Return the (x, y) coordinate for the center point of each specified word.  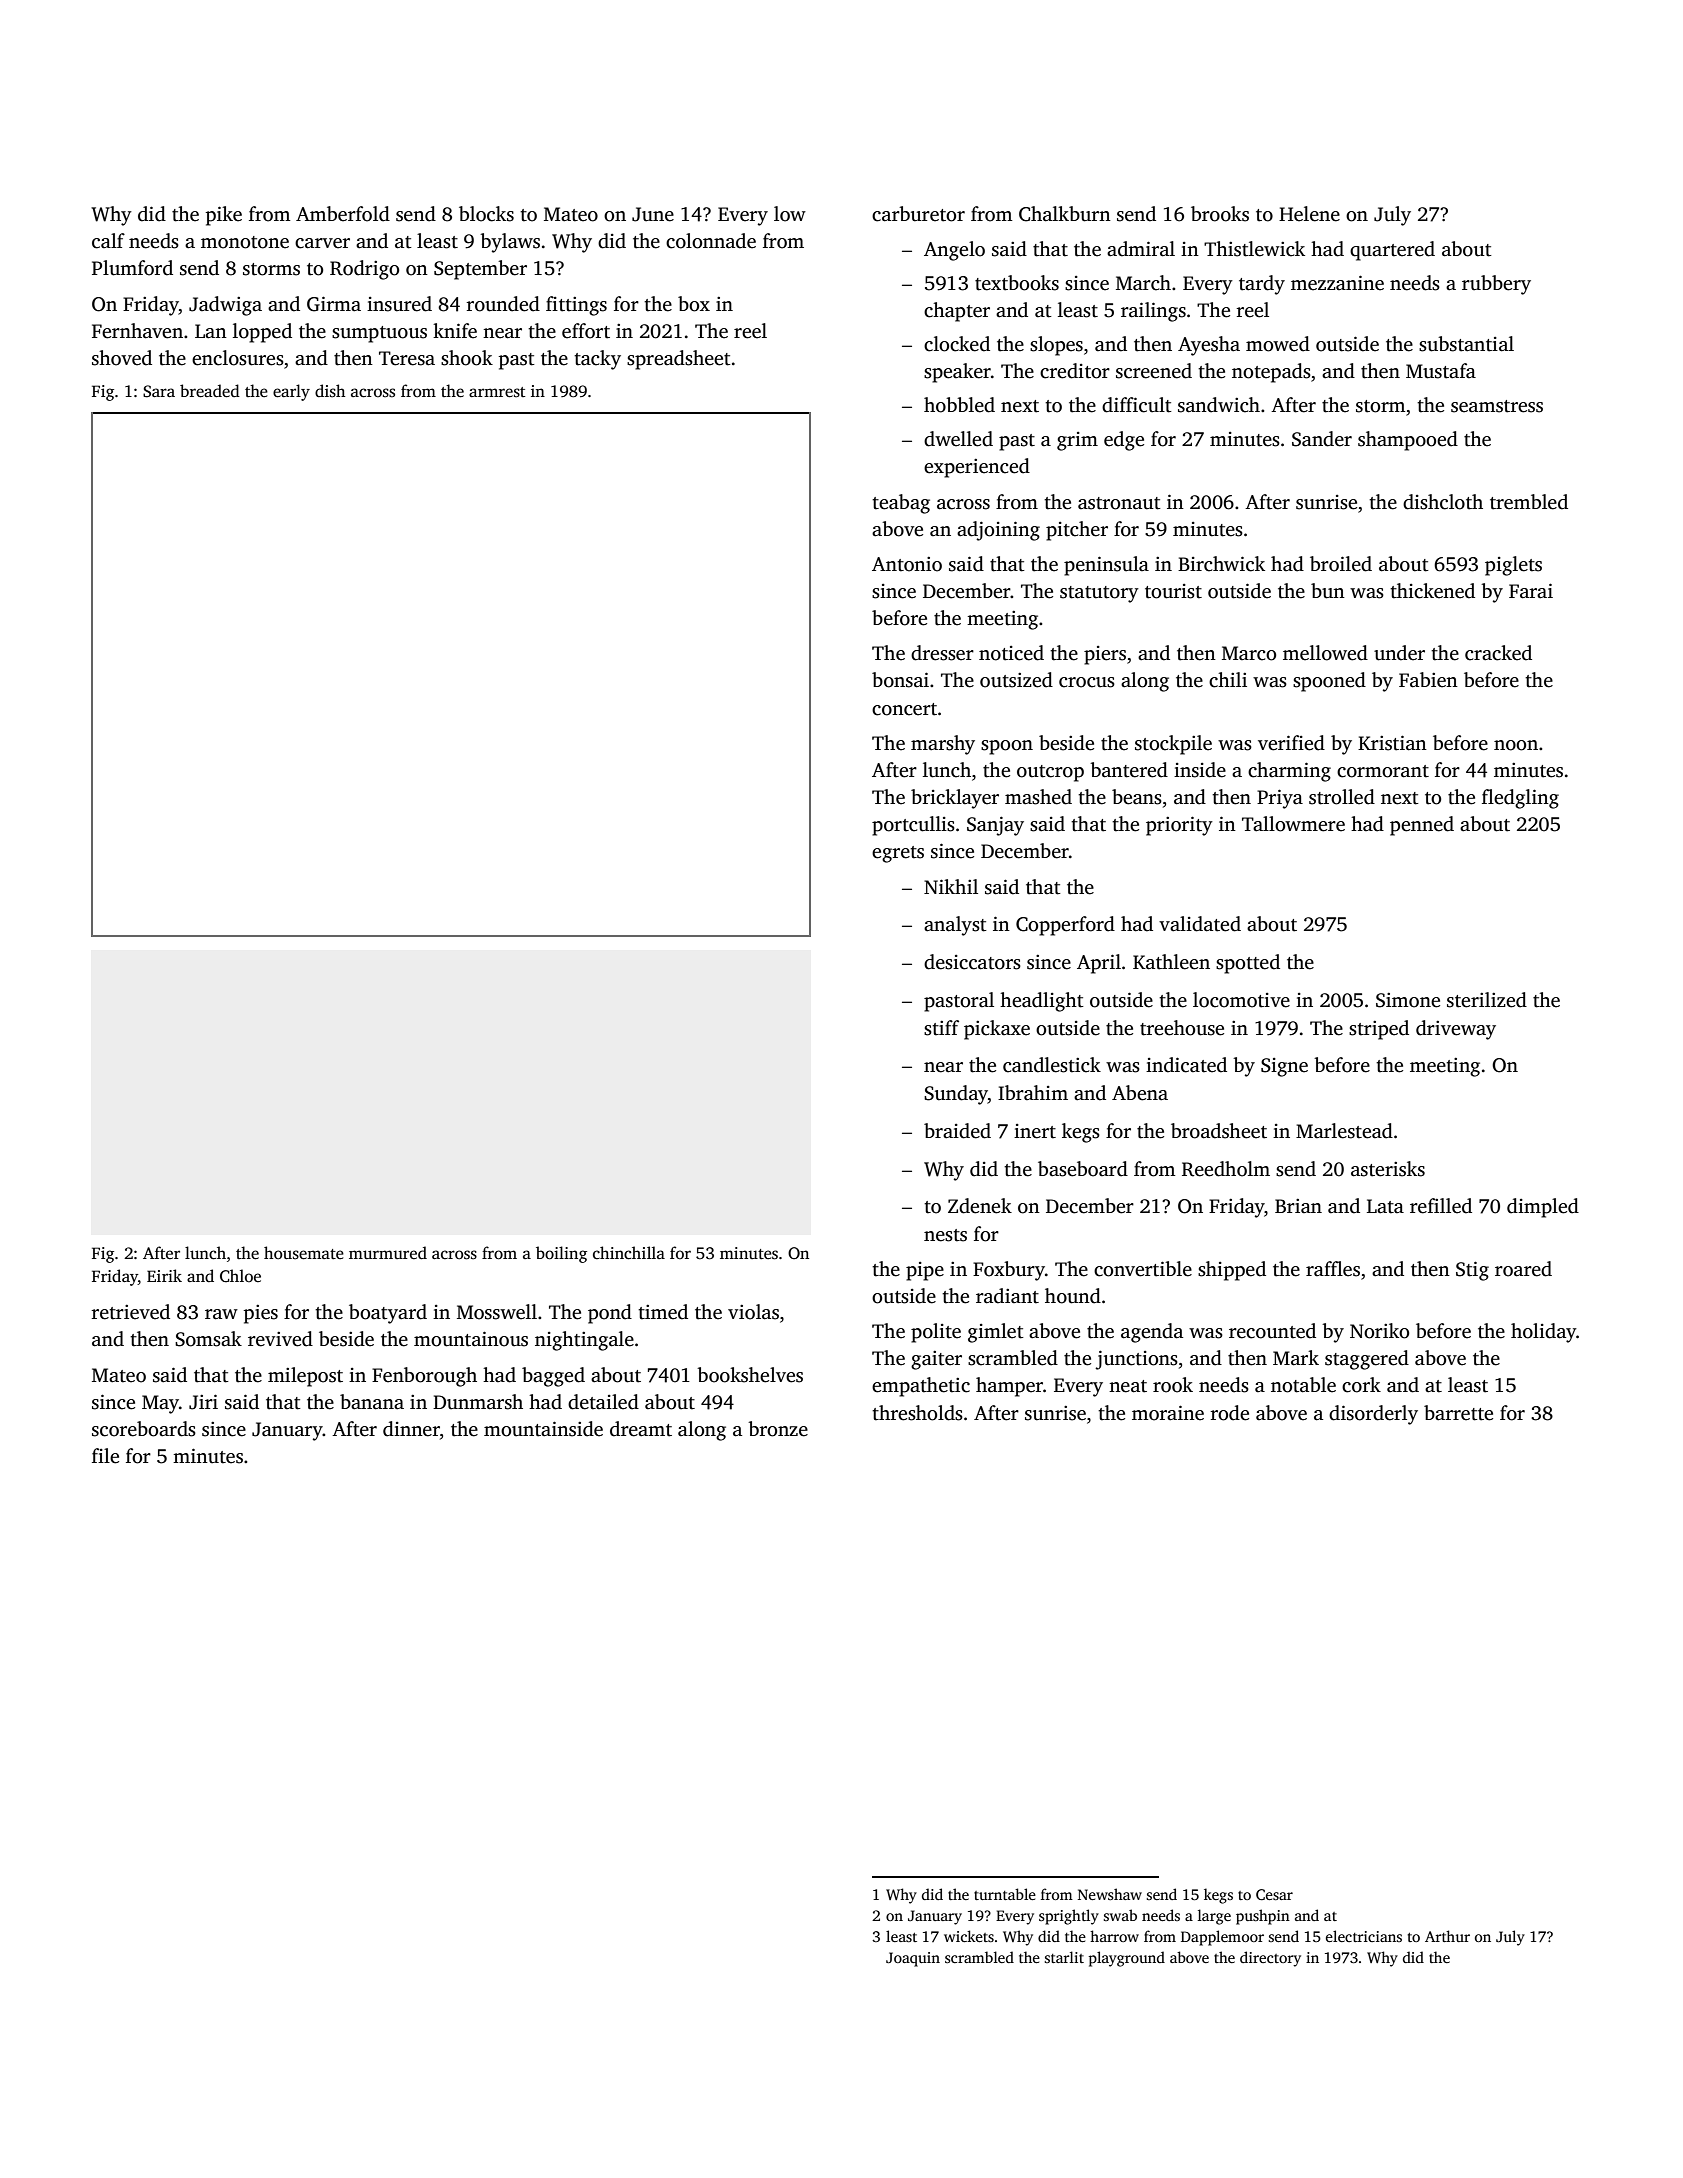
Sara (159, 391)
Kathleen (1171, 962)
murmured (388, 1253)
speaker (957, 373)
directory (1270, 1959)
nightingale (584, 1341)
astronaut (1119, 503)
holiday (1543, 1333)
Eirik (164, 1275)
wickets (969, 1936)
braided (957, 1131)
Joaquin (913, 1959)
